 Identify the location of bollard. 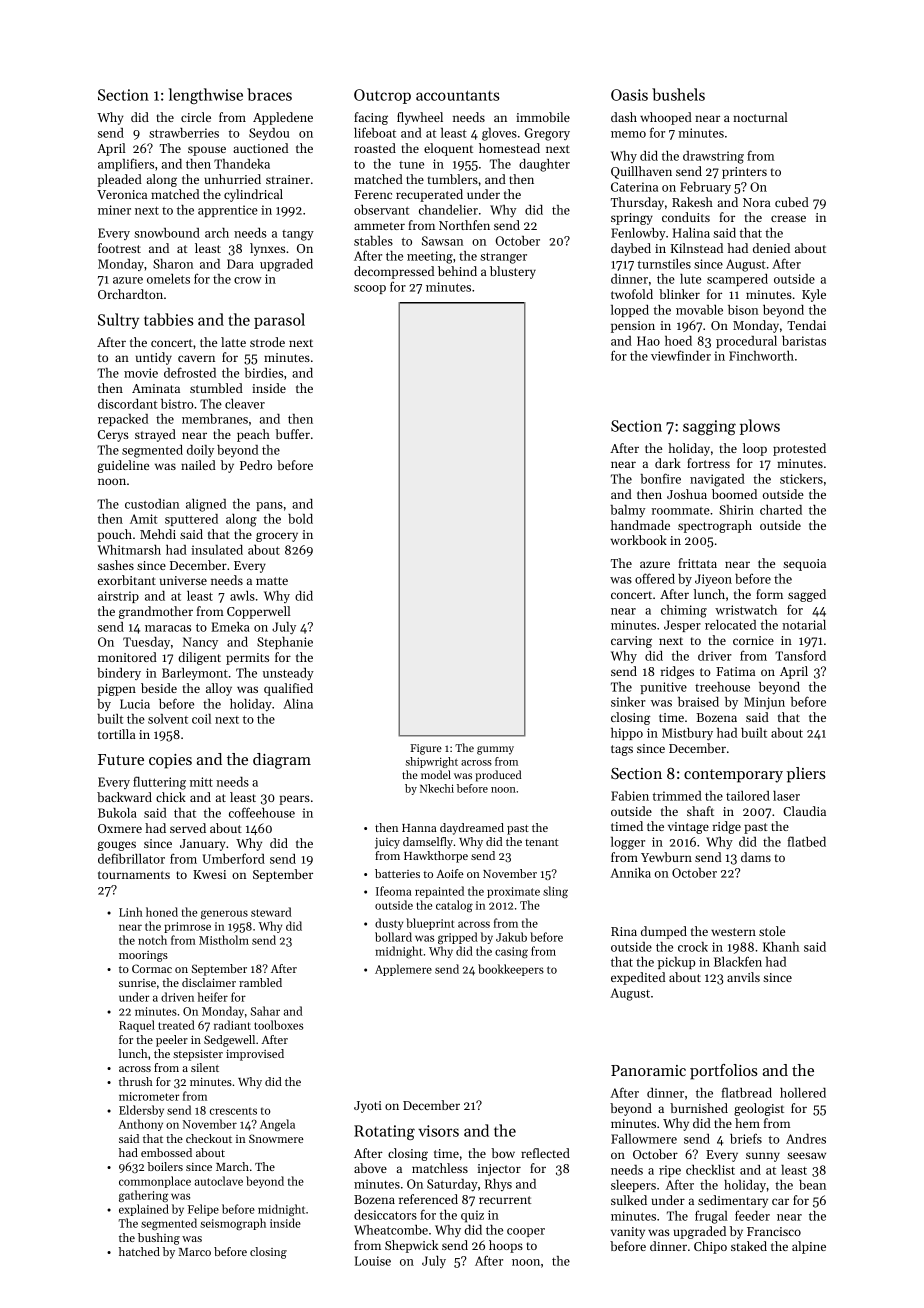
(393, 937).
